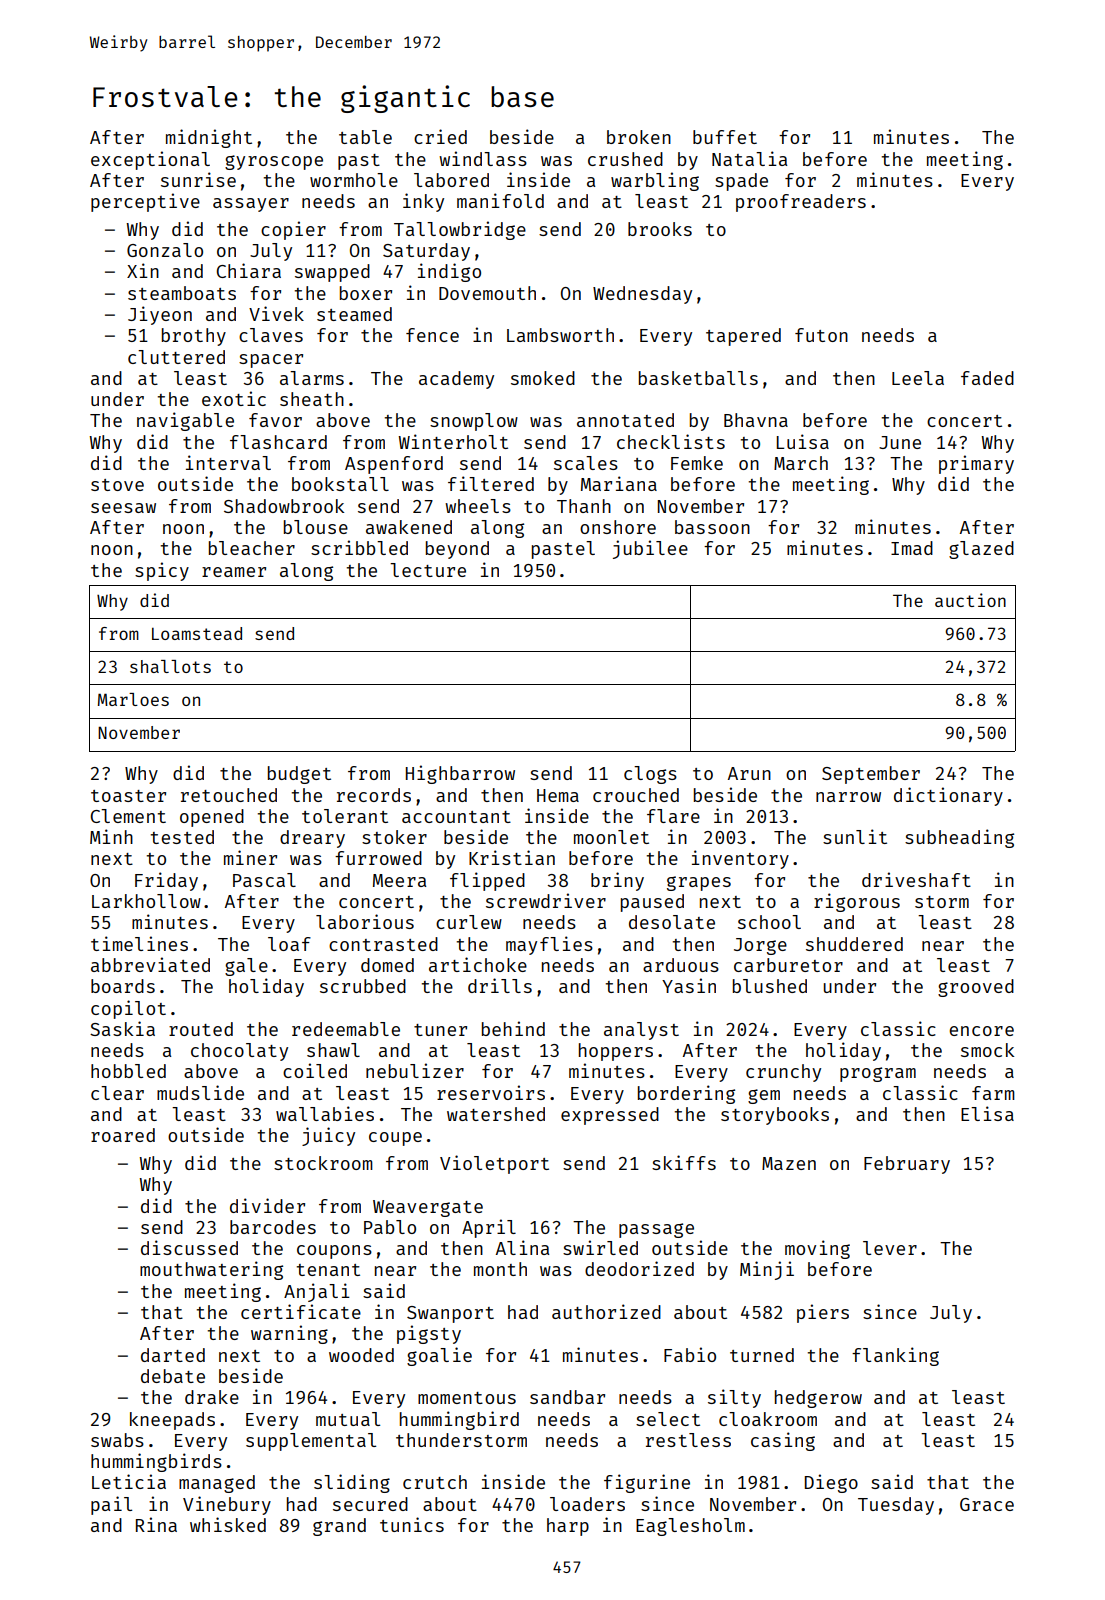 Image resolution: width=1105 pixels, height=1600 pixels. Describe the element at coordinates (783, 1073) in the screenshot. I see `crunchy` at that location.
